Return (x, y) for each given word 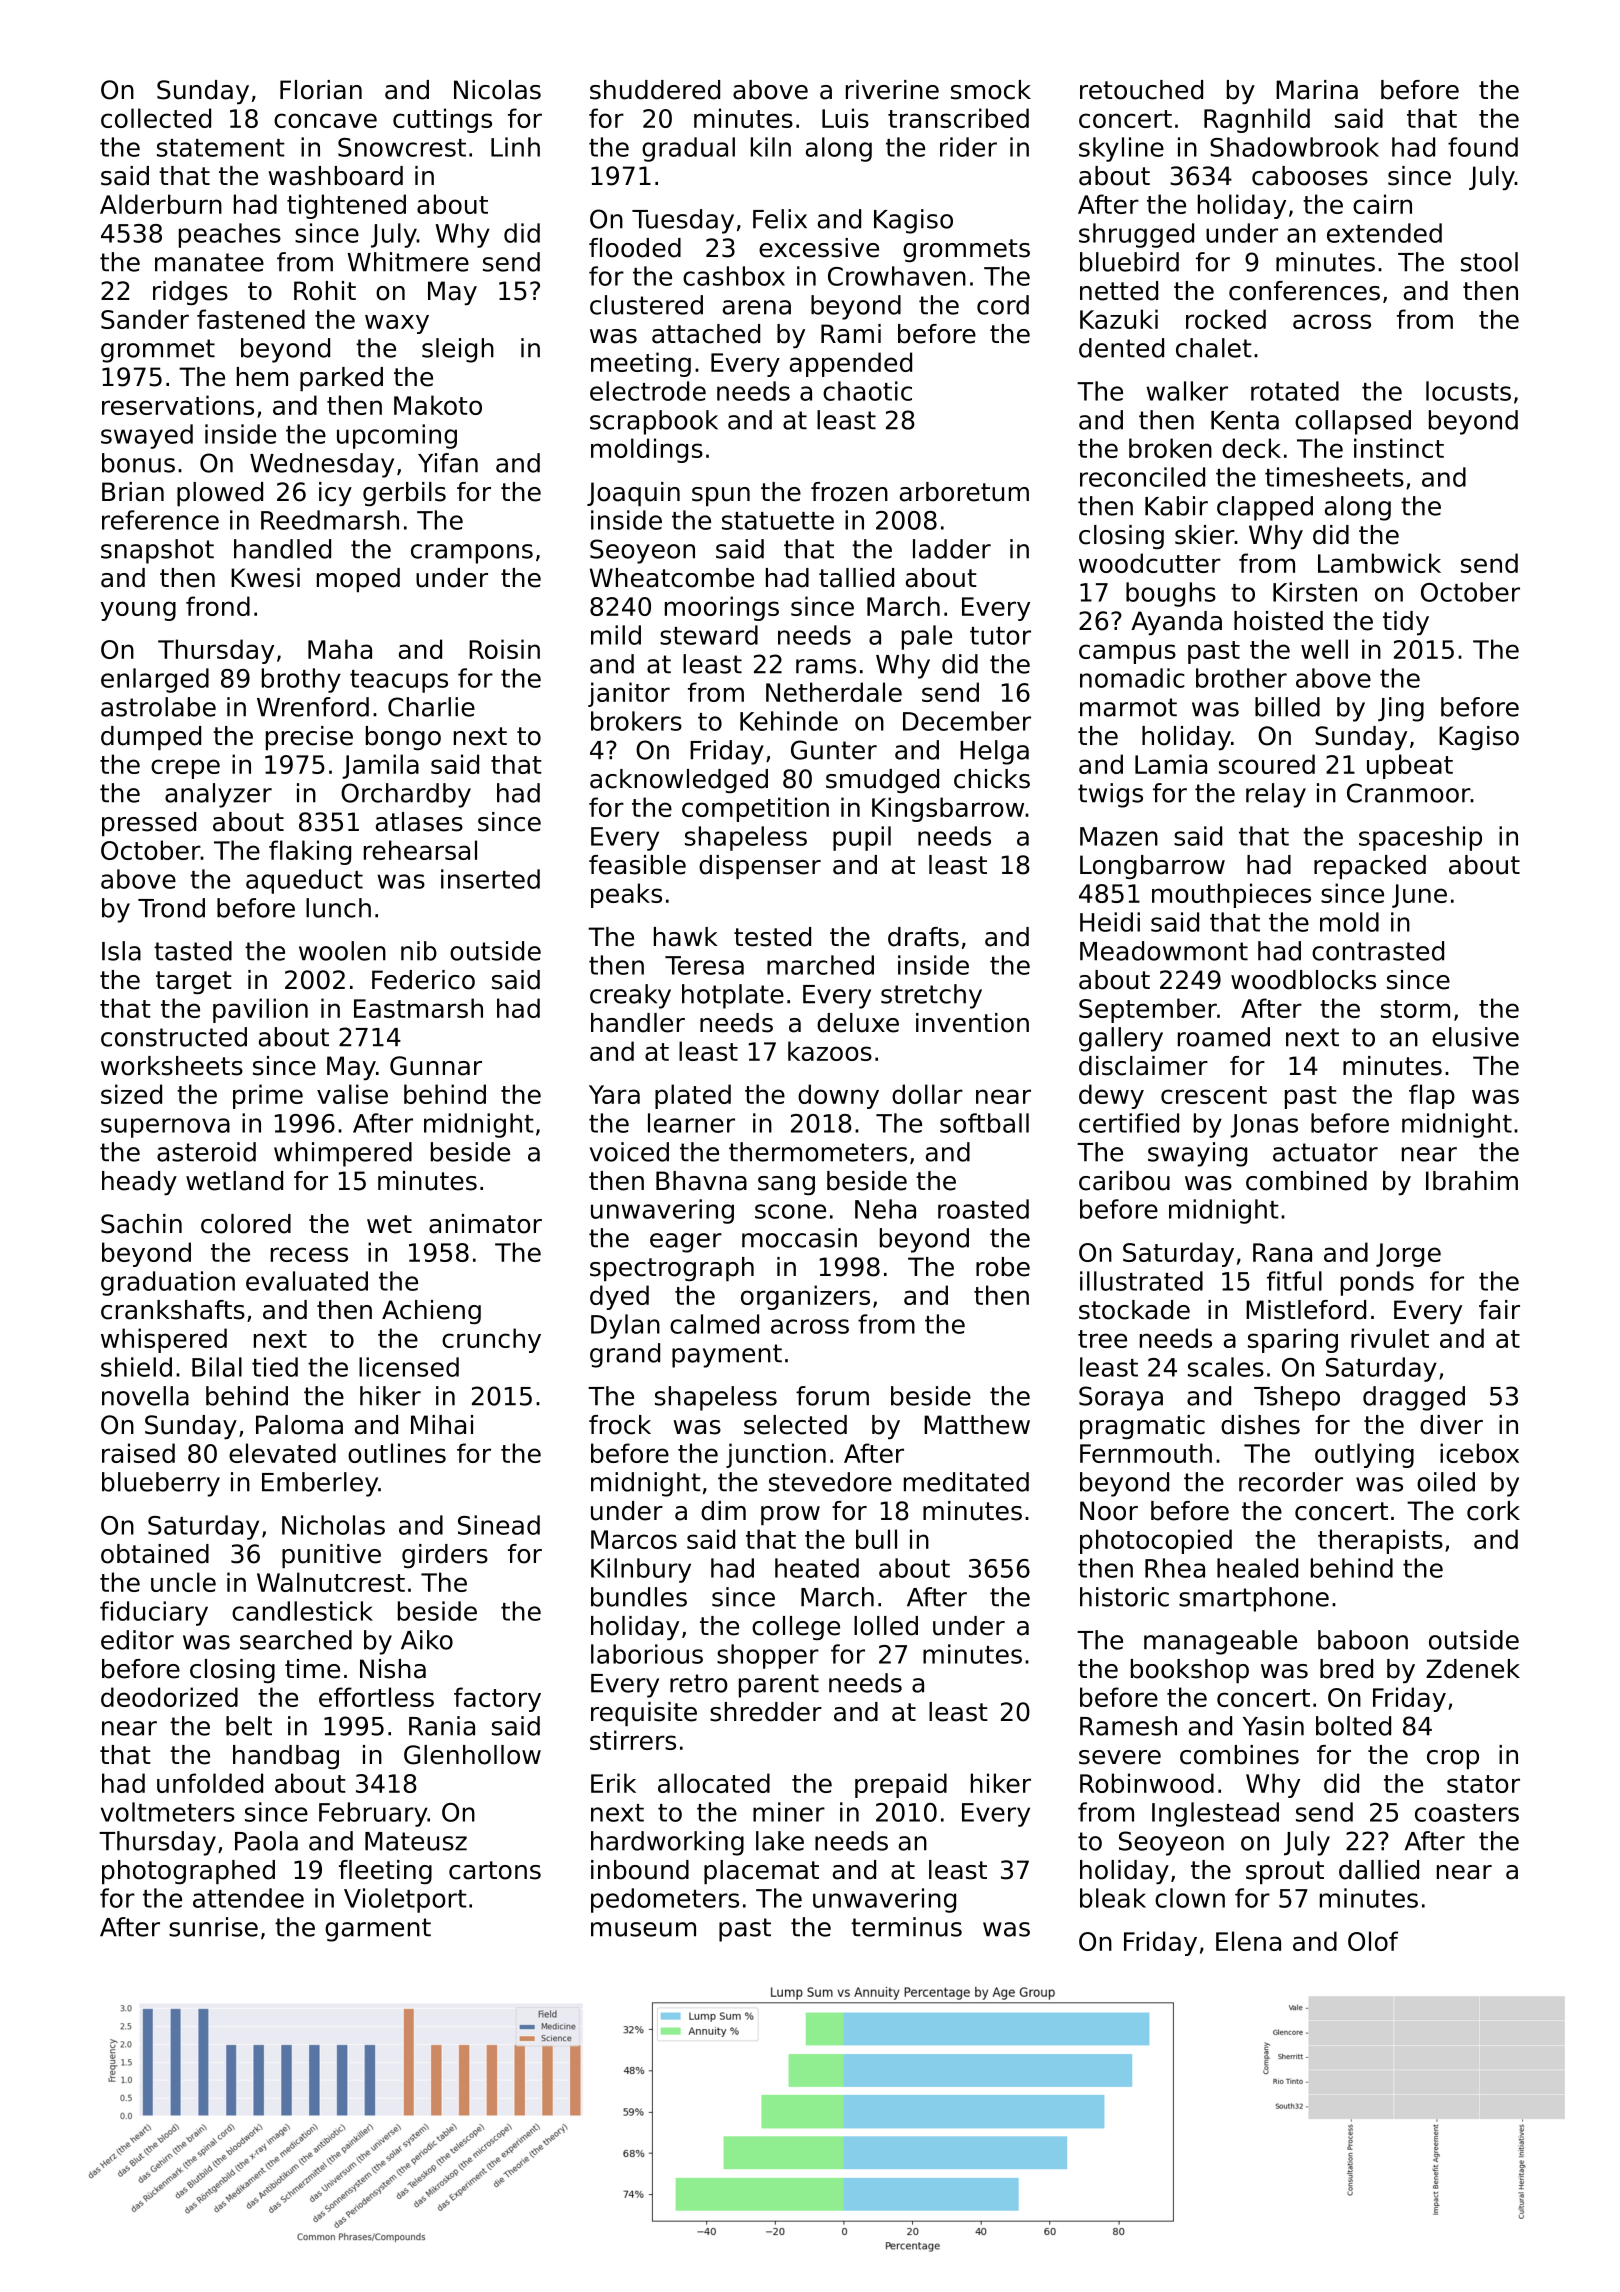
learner (691, 1123)
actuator (1325, 1152)
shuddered (655, 90)
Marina (1317, 90)
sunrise (213, 1927)
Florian (321, 90)
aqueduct (304, 881)
